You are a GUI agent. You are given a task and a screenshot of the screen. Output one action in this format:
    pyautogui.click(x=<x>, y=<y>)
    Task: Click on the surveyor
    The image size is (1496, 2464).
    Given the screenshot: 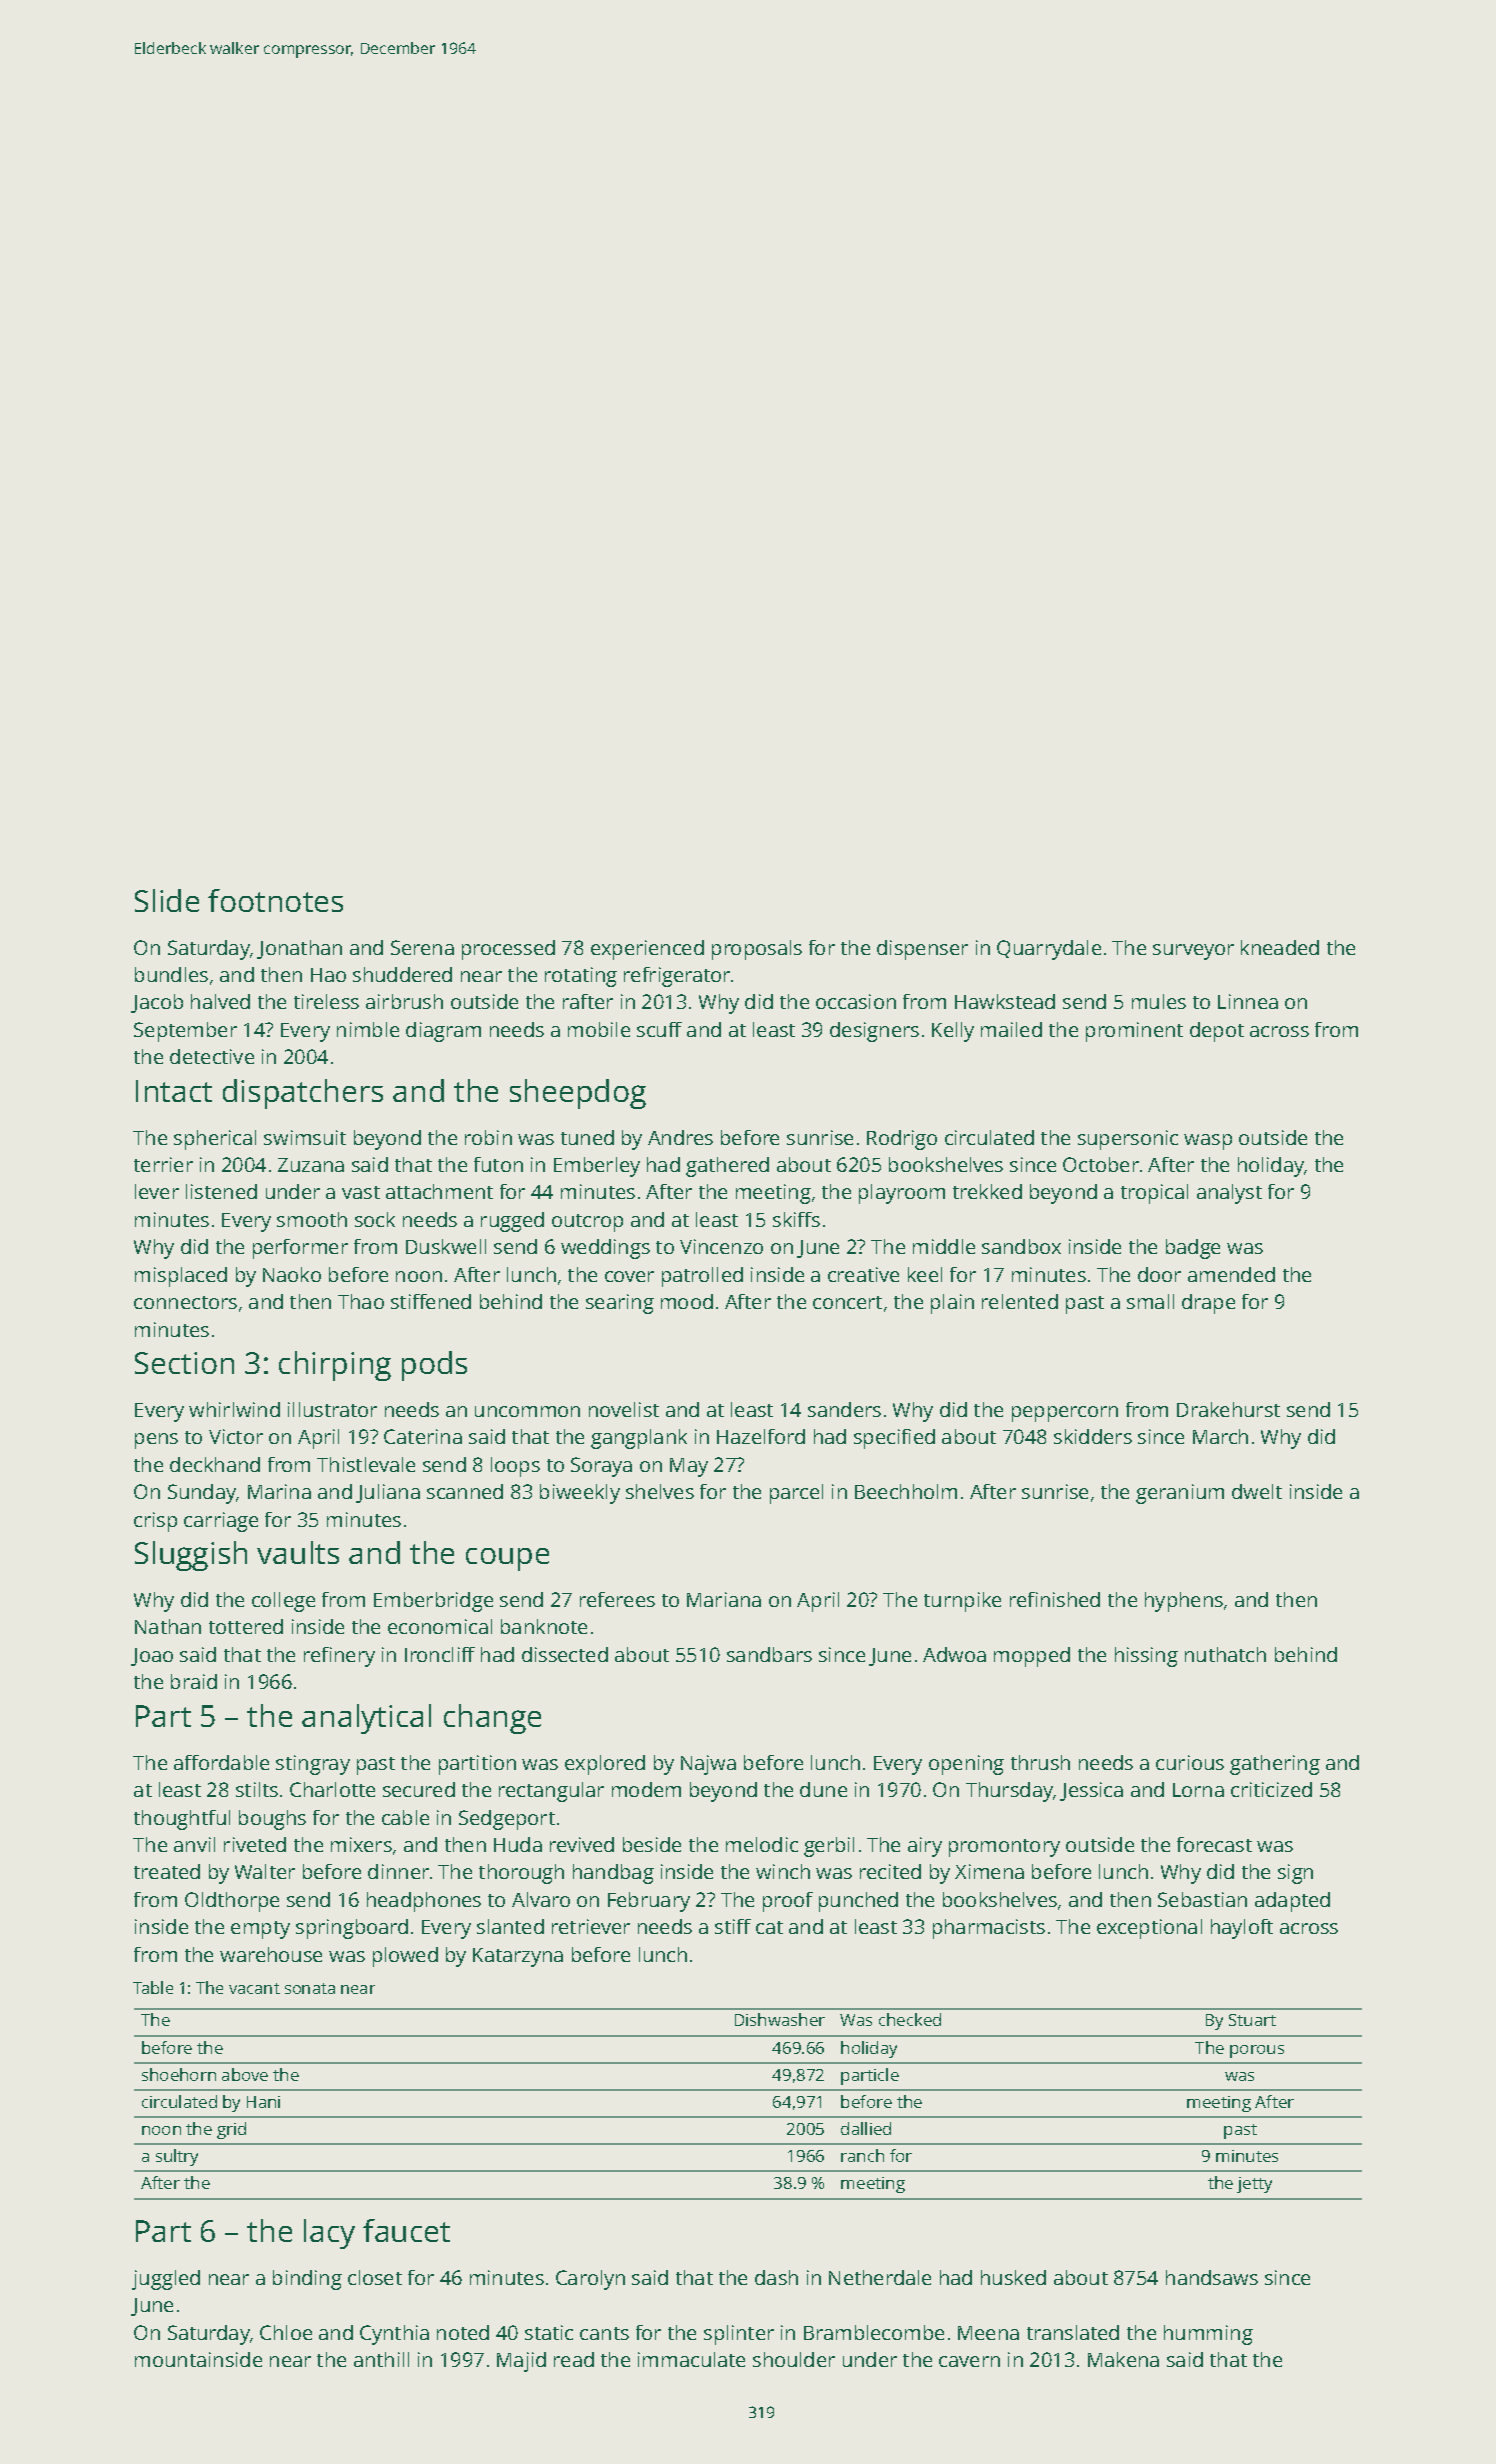 What is the action you would take?
    pyautogui.click(x=1193, y=952)
